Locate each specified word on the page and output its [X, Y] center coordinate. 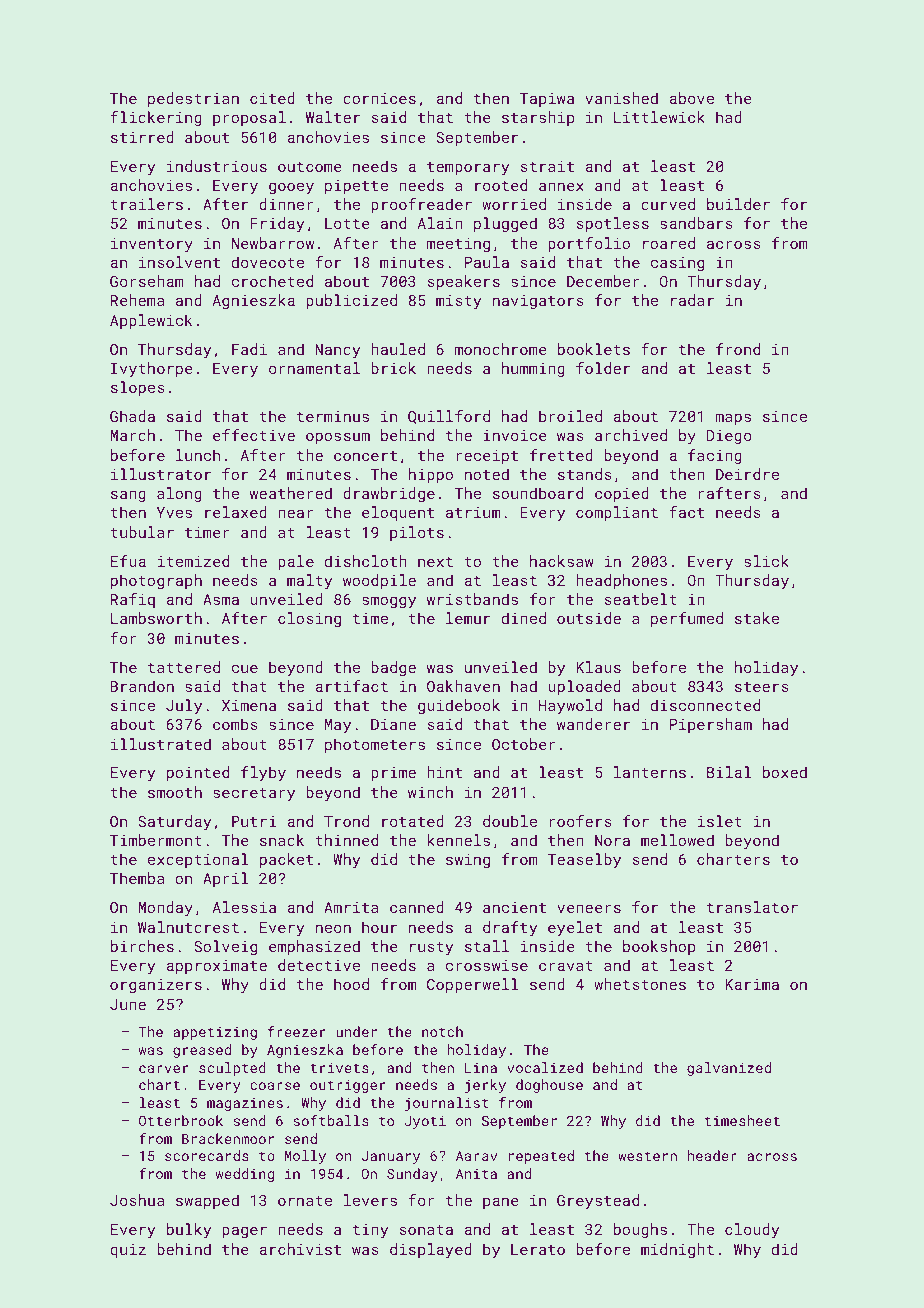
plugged [505, 224]
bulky [189, 1231]
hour [379, 927]
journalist [447, 1104]
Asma [221, 599]
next [435, 562]
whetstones [640, 984]
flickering [156, 118]
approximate [216, 967]
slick [766, 561]
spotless [613, 224]
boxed [785, 772]
